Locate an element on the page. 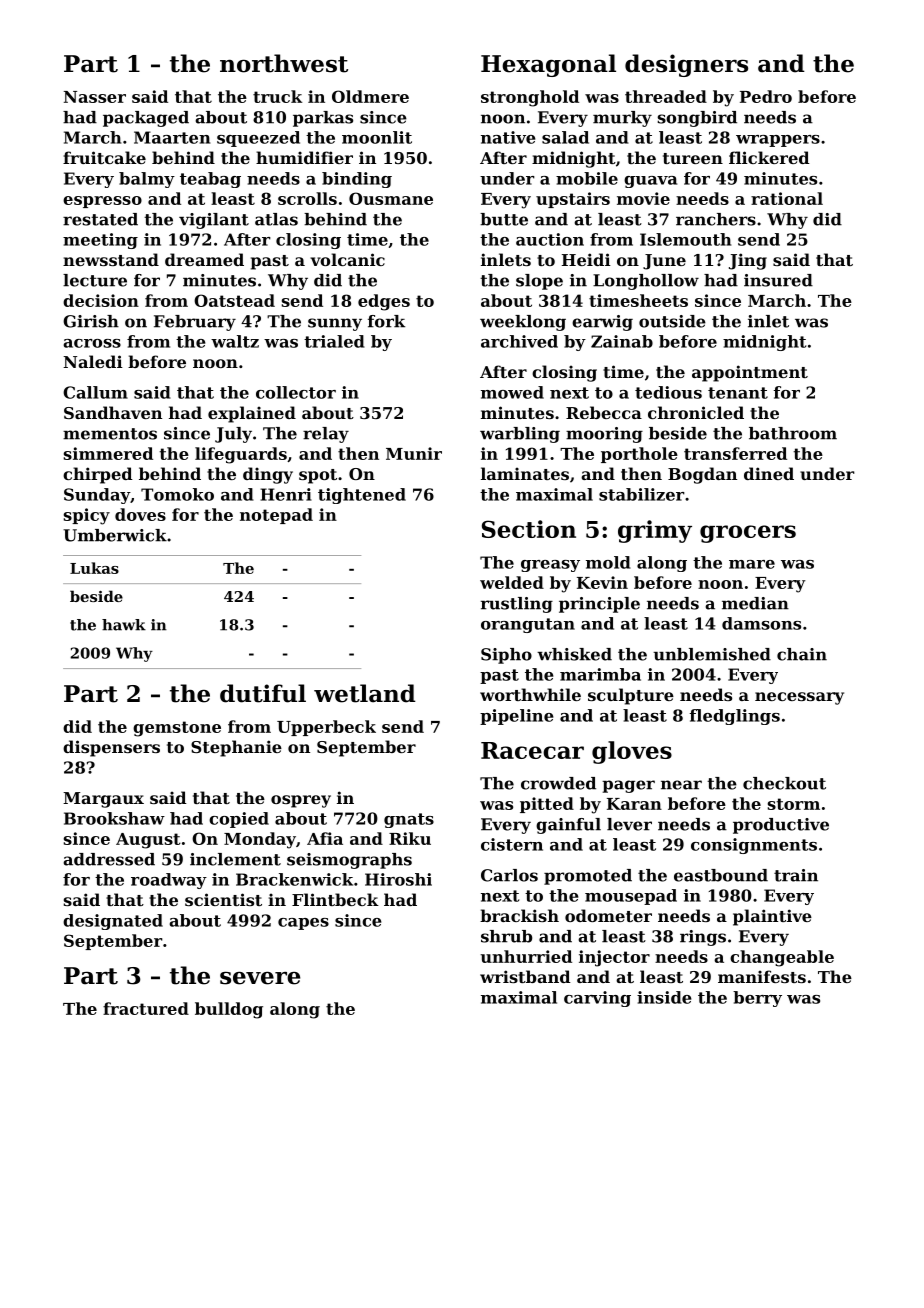 The width and height of the image is (924, 1308). butte is located at coordinates (504, 219).
